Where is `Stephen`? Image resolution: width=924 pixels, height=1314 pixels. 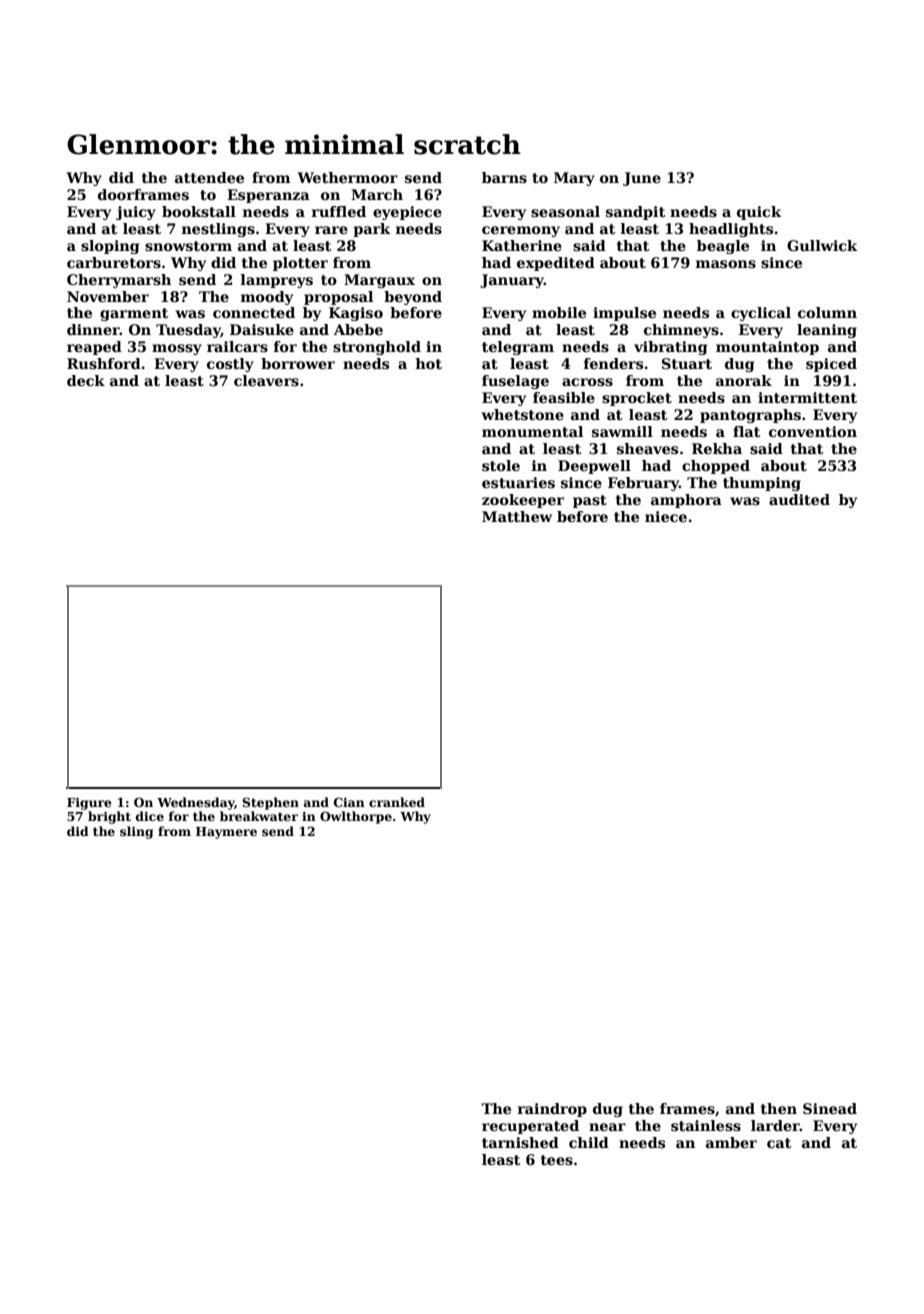 Stephen is located at coordinates (270, 803).
